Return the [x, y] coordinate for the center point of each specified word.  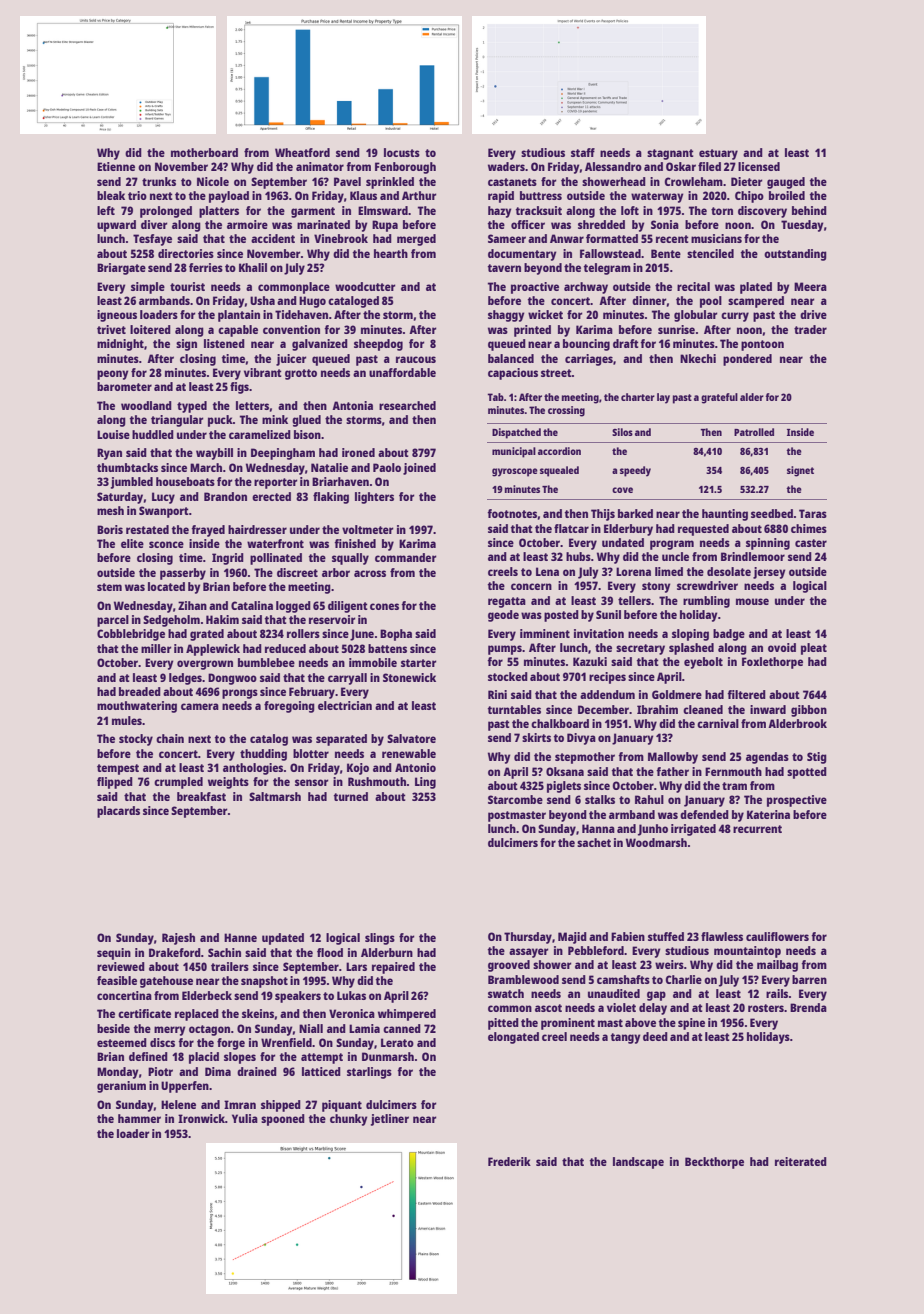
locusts [402, 152]
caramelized [260, 434]
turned [351, 796]
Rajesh [178, 939]
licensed [759, 166]
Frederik [509, 1161]
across [370, 573]
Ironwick [201, 1118]
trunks [159, 181]
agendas [767, 758]
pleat [814, 649]
